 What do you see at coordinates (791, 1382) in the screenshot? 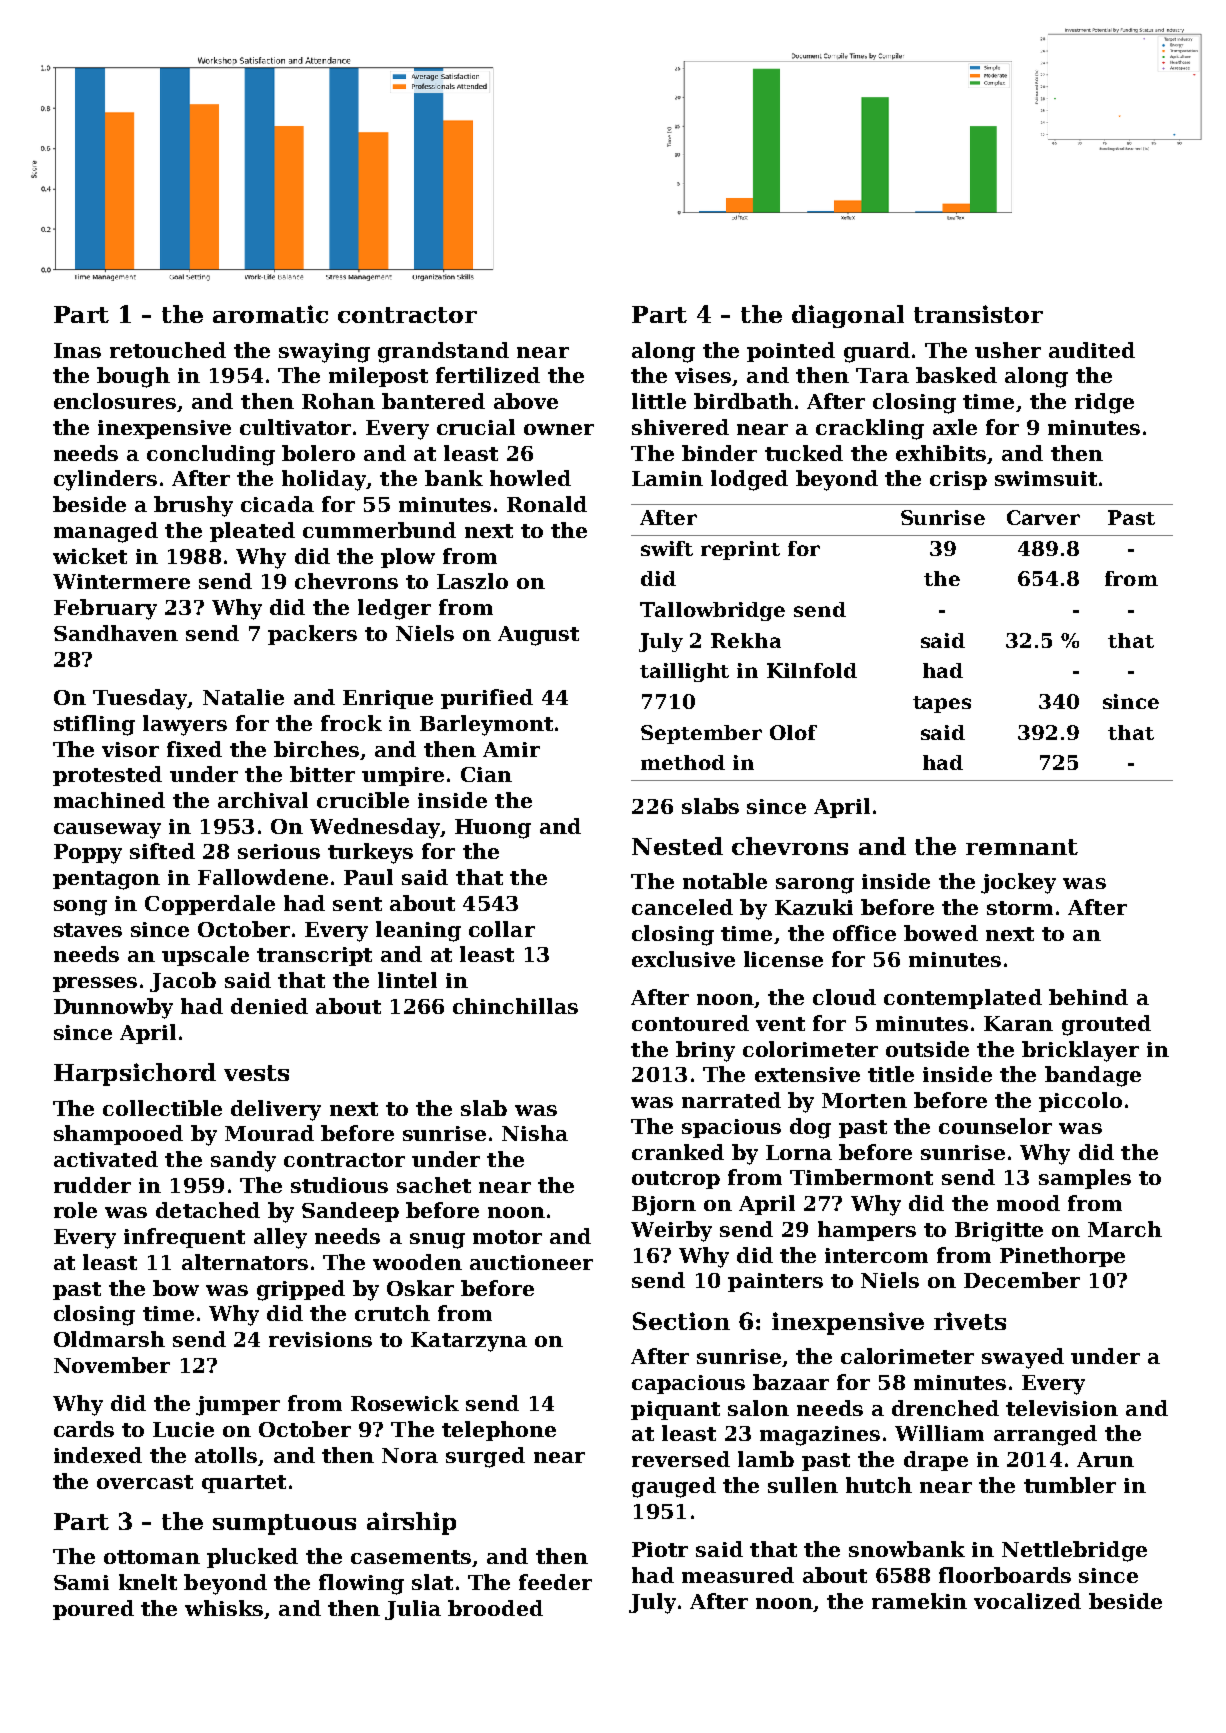
I see `bazaar` at bounding box center [791, 1382].
